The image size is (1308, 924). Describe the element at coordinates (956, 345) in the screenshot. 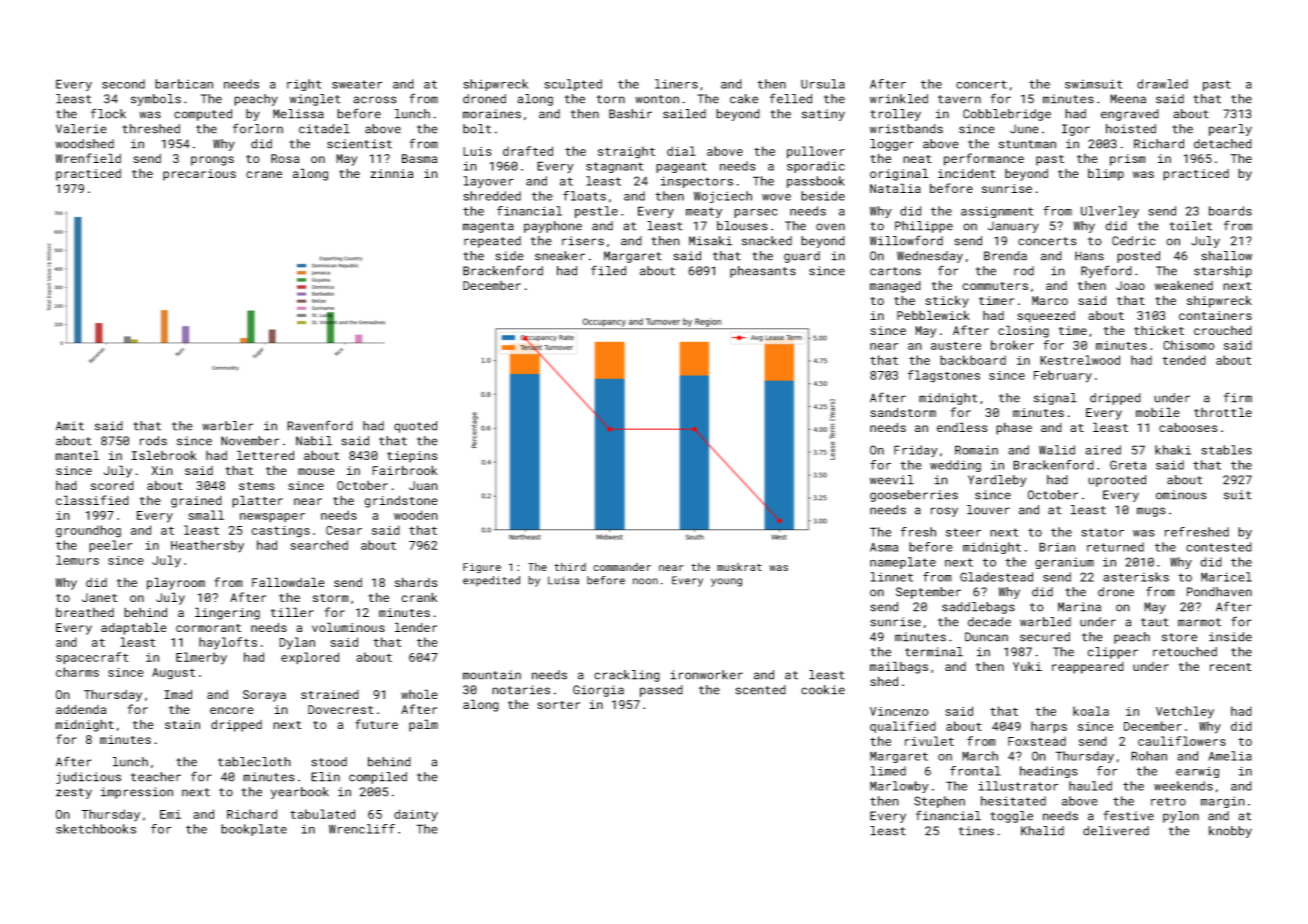

I see `austere` at that location.
